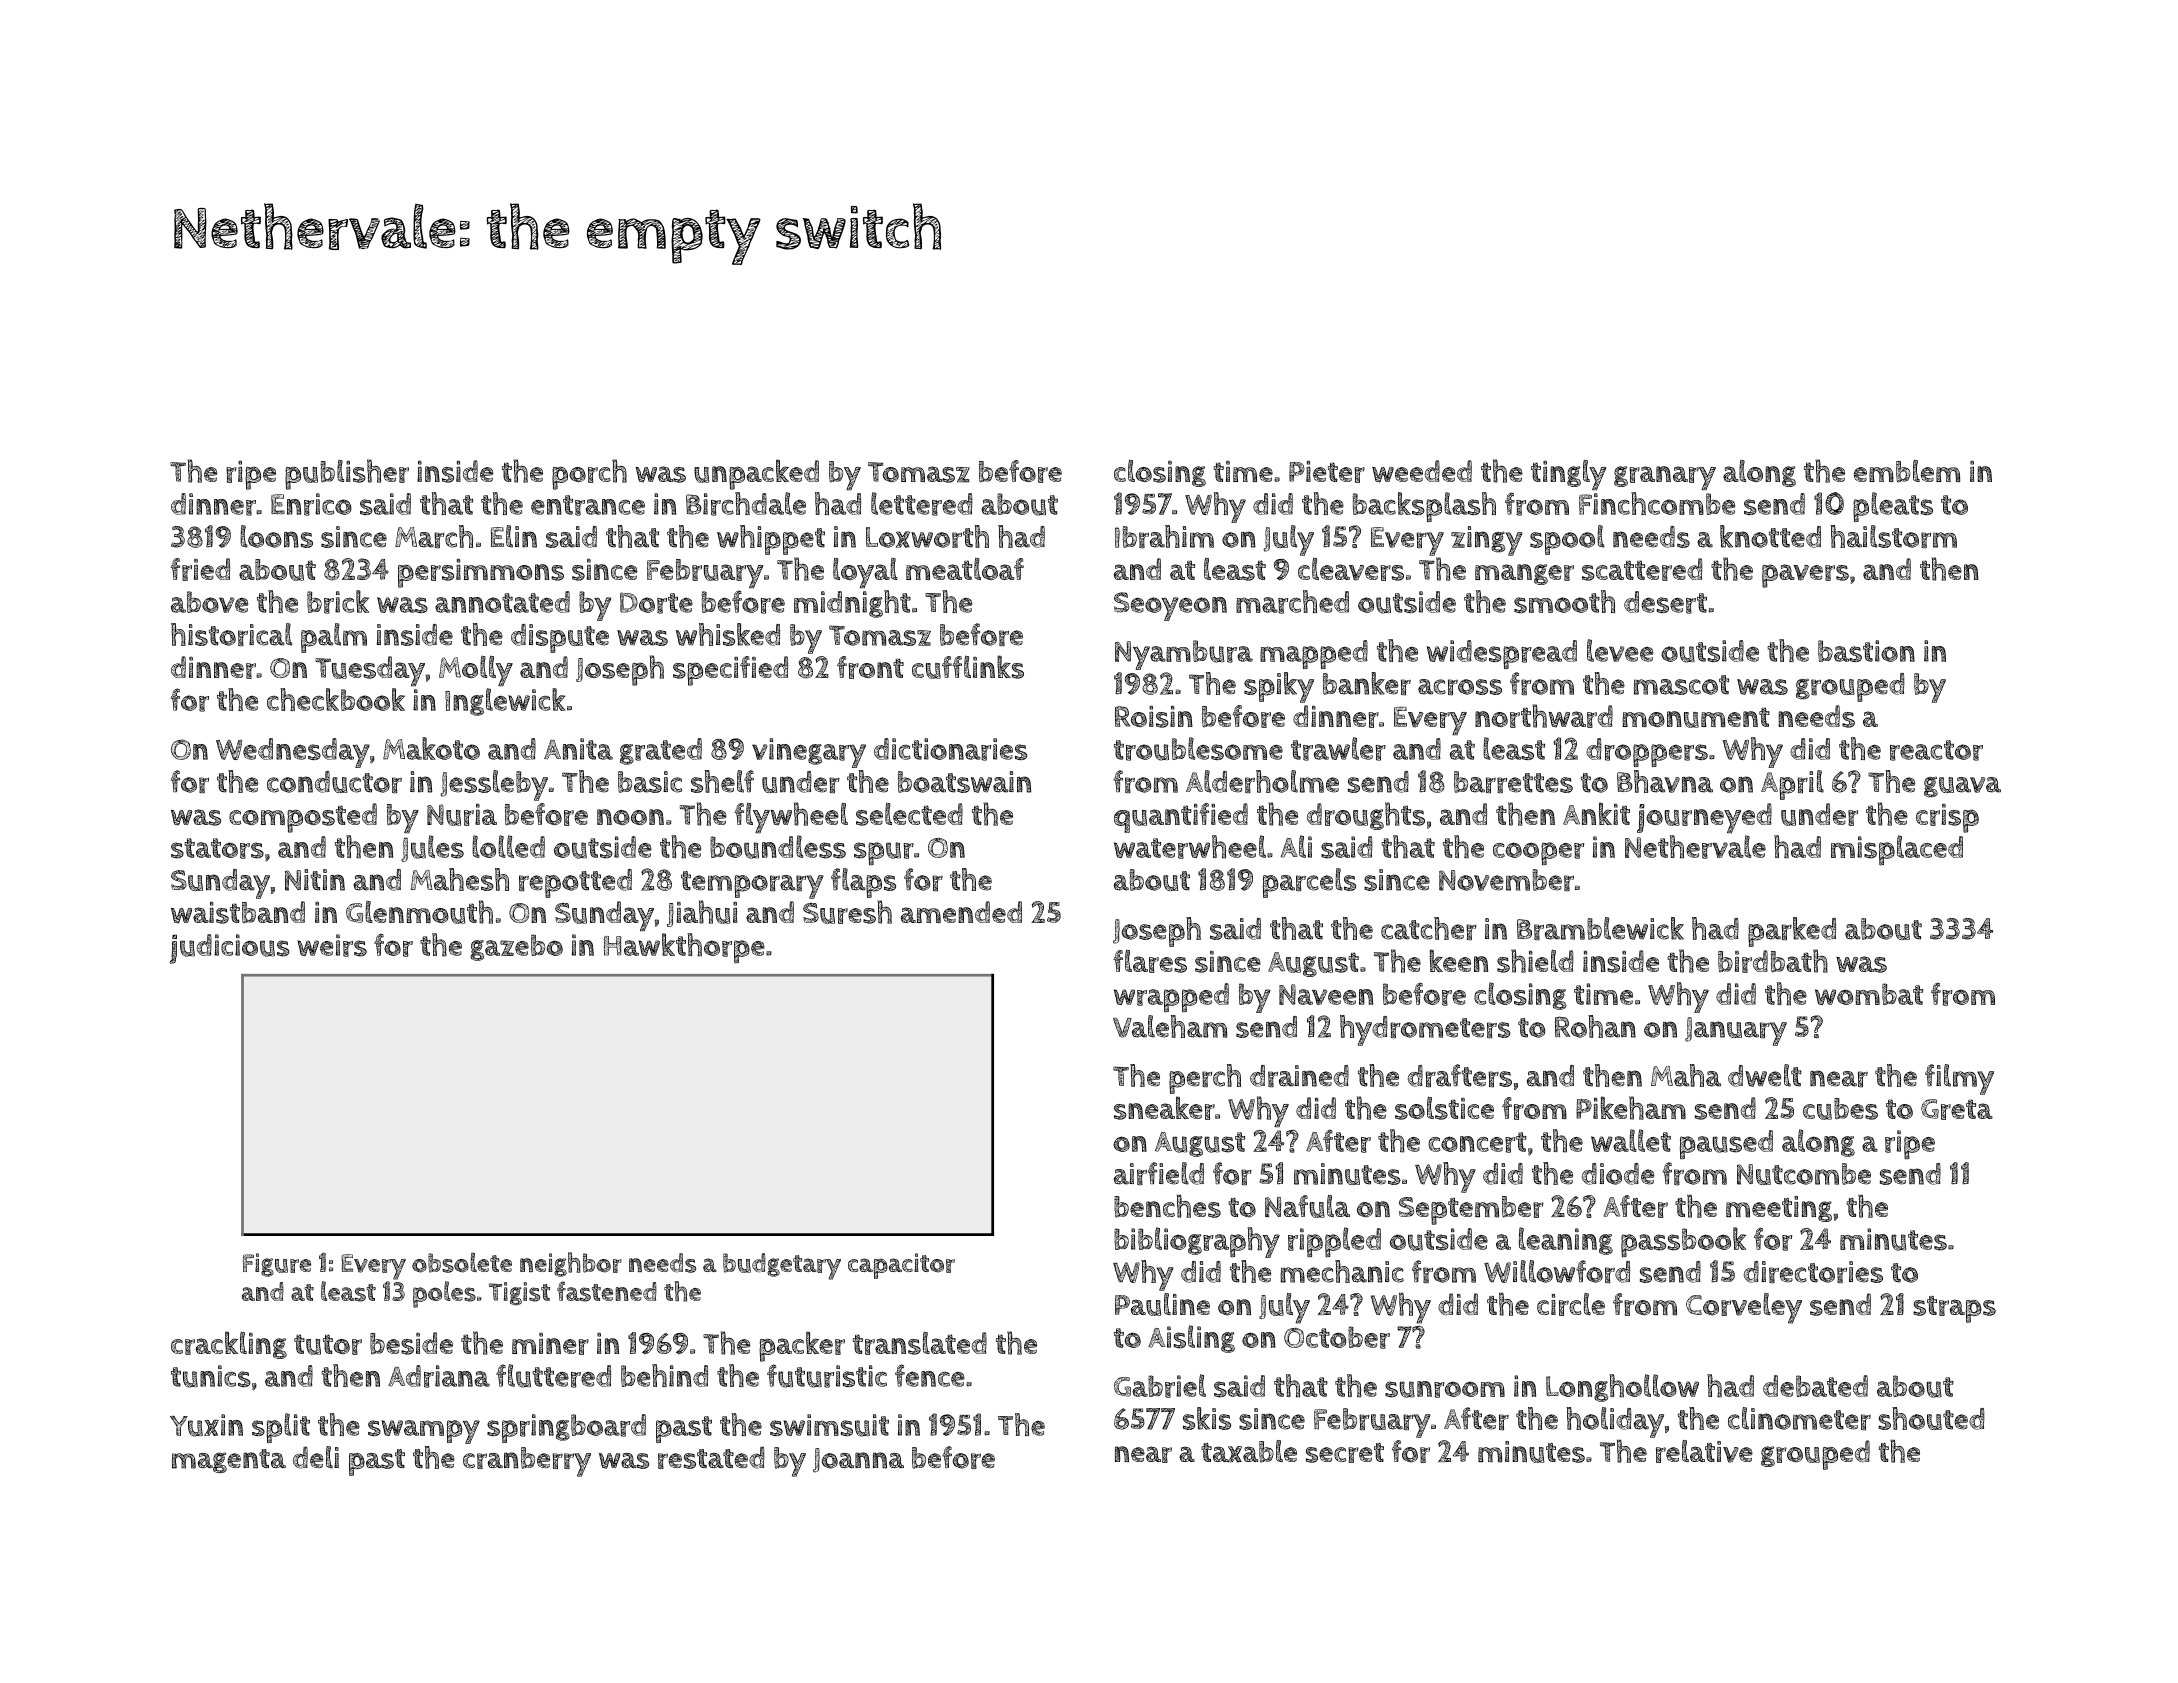 The width and height of the screenshot is (2178, 1683). Describe the element at coordinates (334, 638) in the screenshot. I see `palm` at that location.
